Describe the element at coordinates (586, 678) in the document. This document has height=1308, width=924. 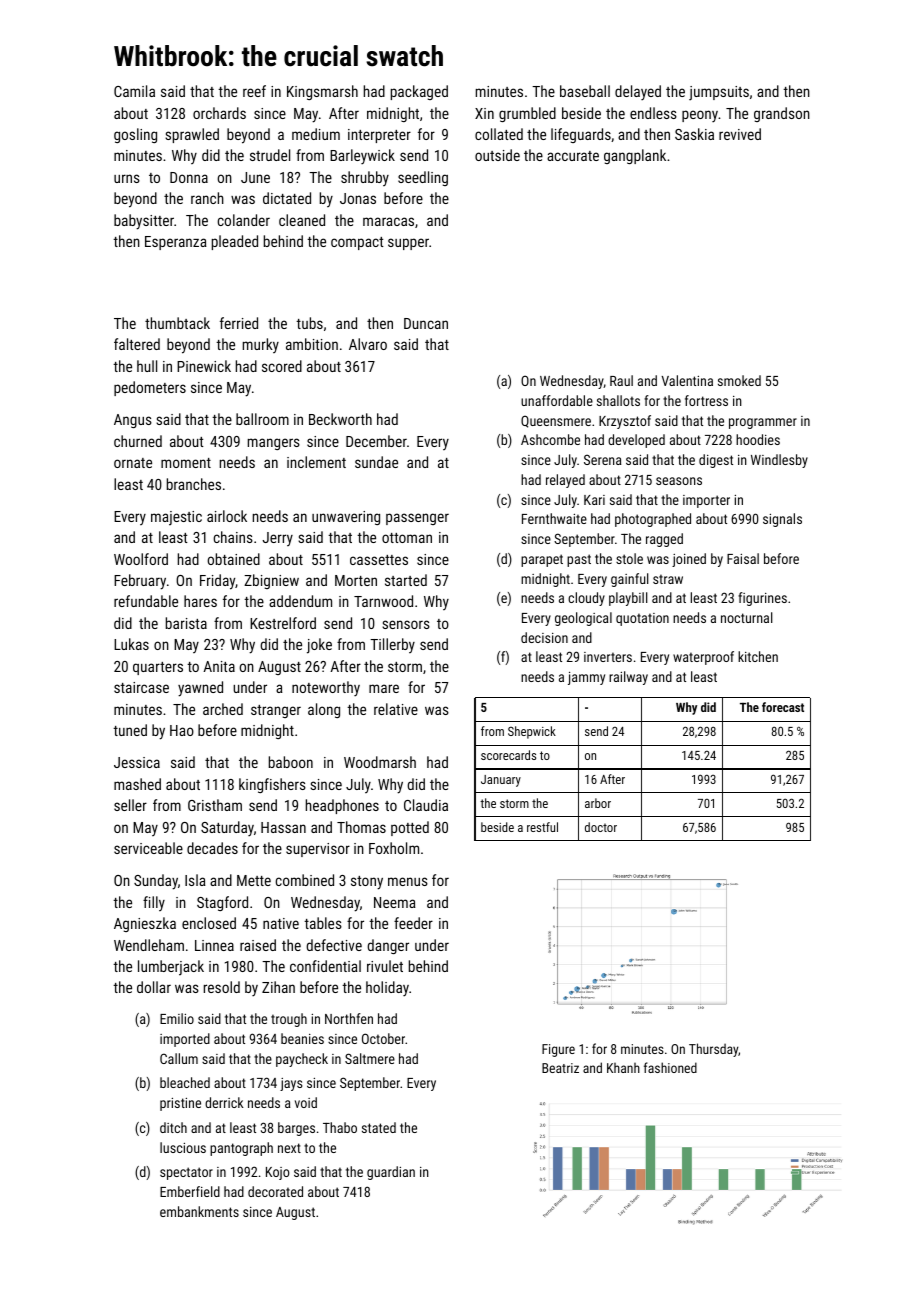
I see `jammy` at that location.
